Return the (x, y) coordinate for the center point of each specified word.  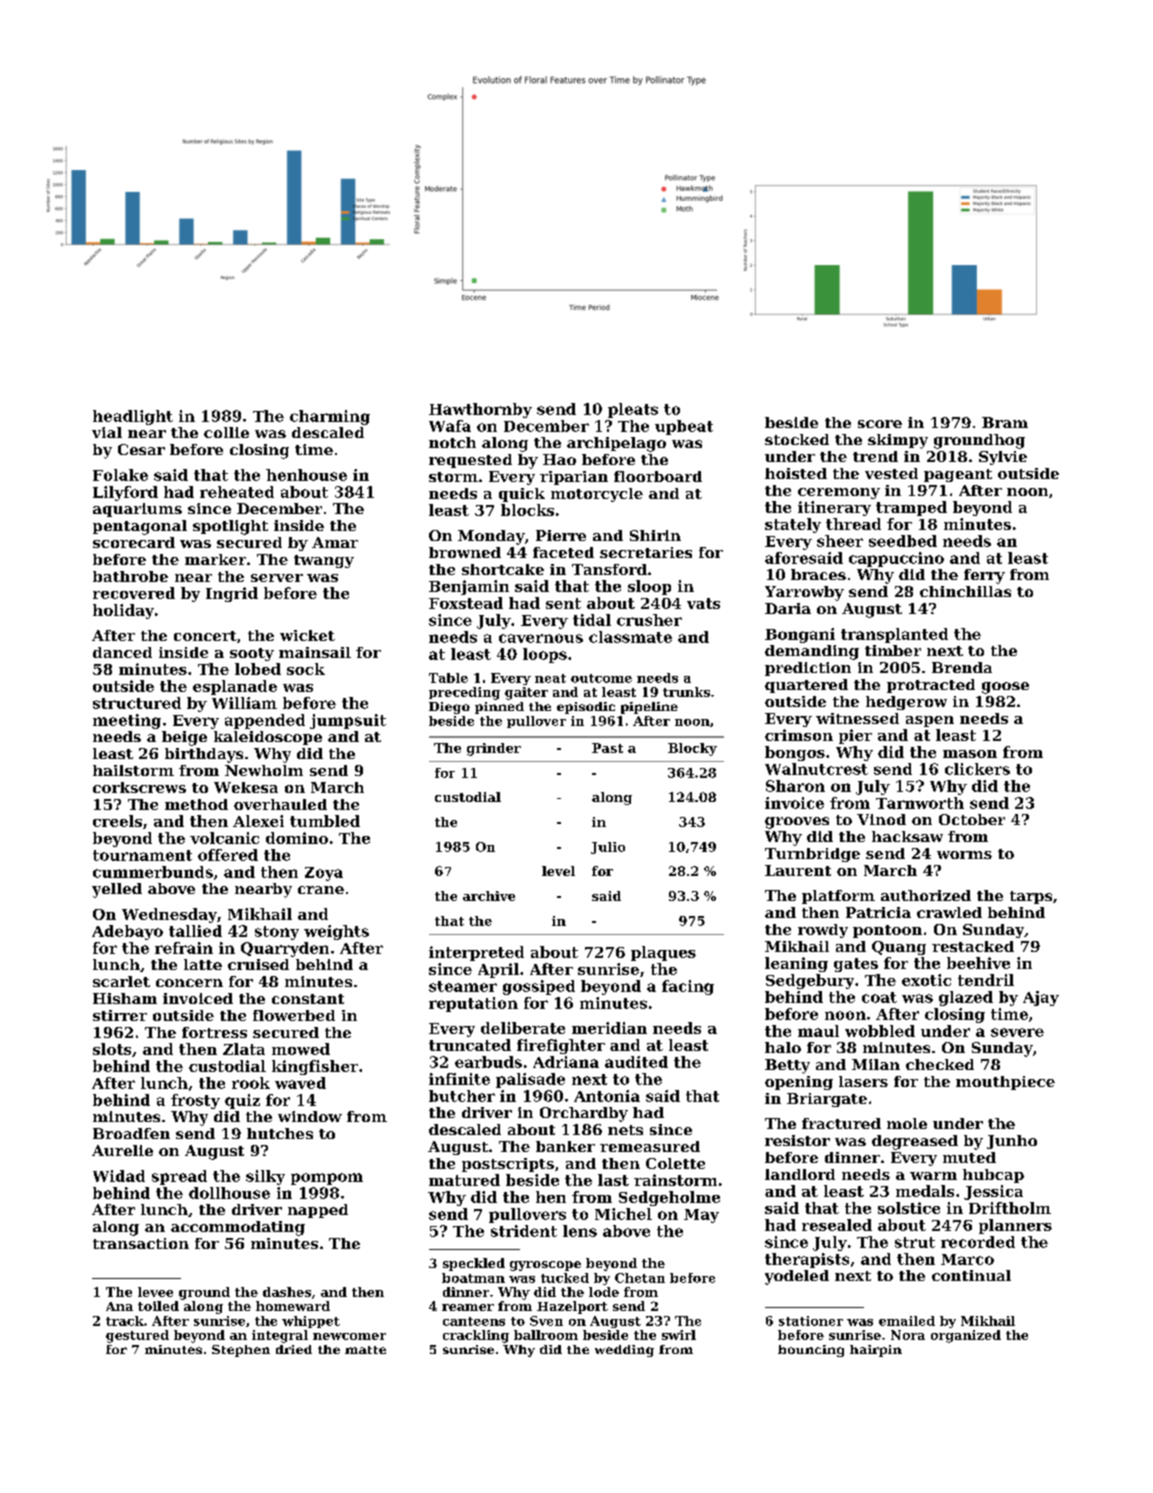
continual (971, 1275)
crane (321, 890)
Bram (1005, 422)
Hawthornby (480, 410)
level (558, 871)
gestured (137, 1336)
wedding (624, 1351)
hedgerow (906, 703)
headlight (133, 417)
